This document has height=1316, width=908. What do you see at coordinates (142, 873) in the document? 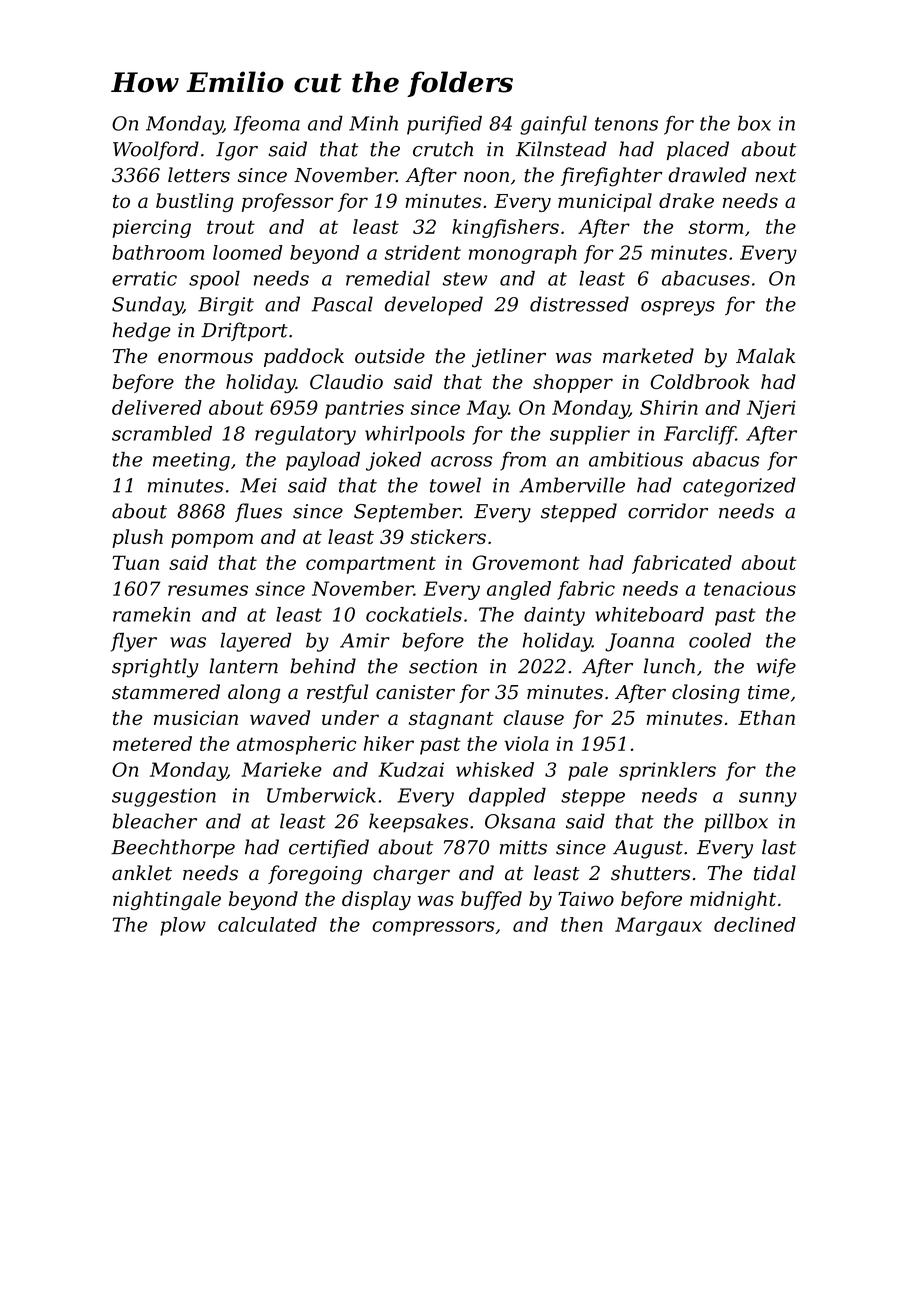
I see `anklet` at bounding box center [142, 873].
